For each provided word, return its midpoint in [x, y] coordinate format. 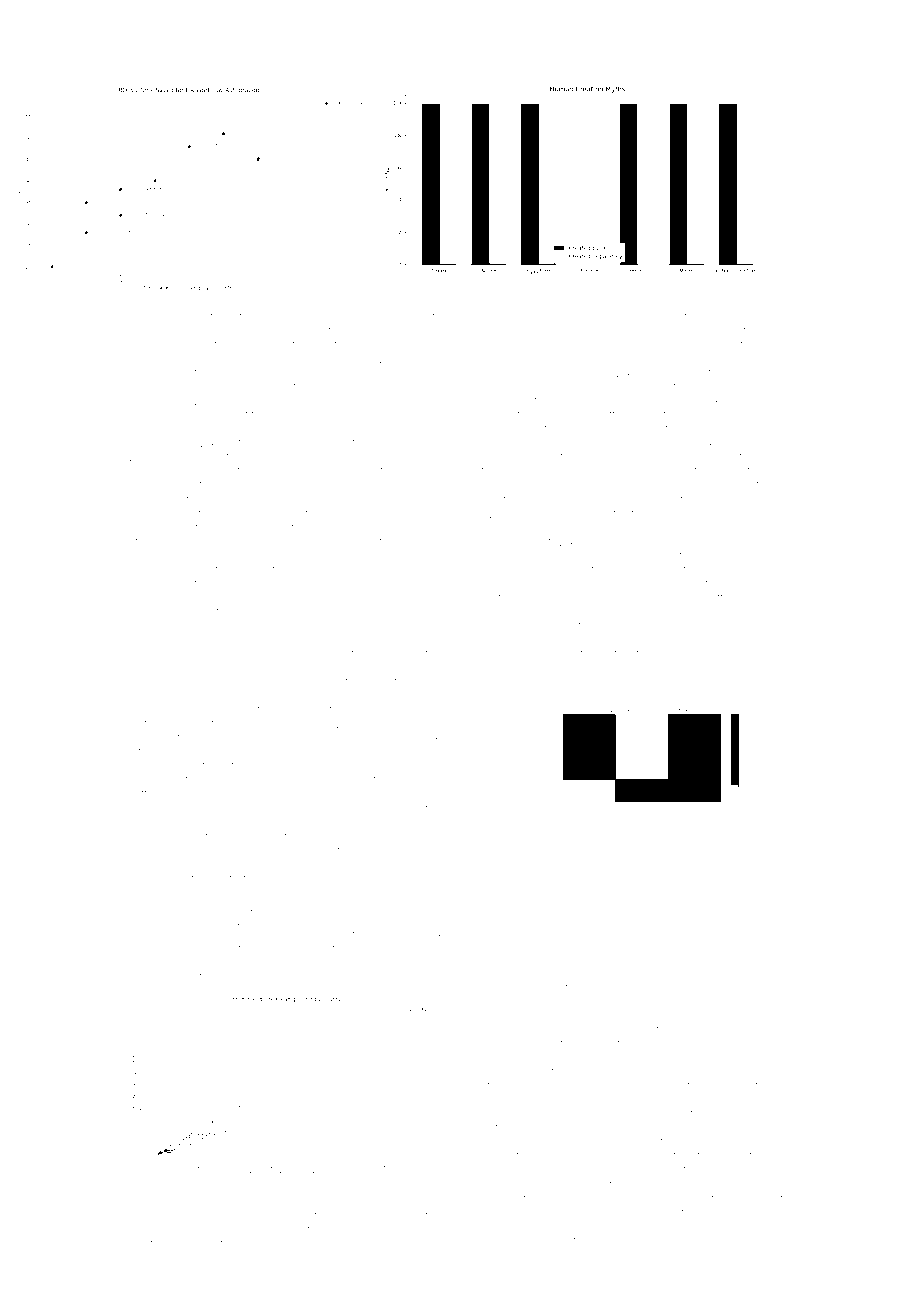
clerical [609, 330]
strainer [290, 331]
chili [789, 640]
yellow [378, 964]
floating [422, 753]
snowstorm [193, 977]
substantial [153, 1243]
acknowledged [759, 1017]
